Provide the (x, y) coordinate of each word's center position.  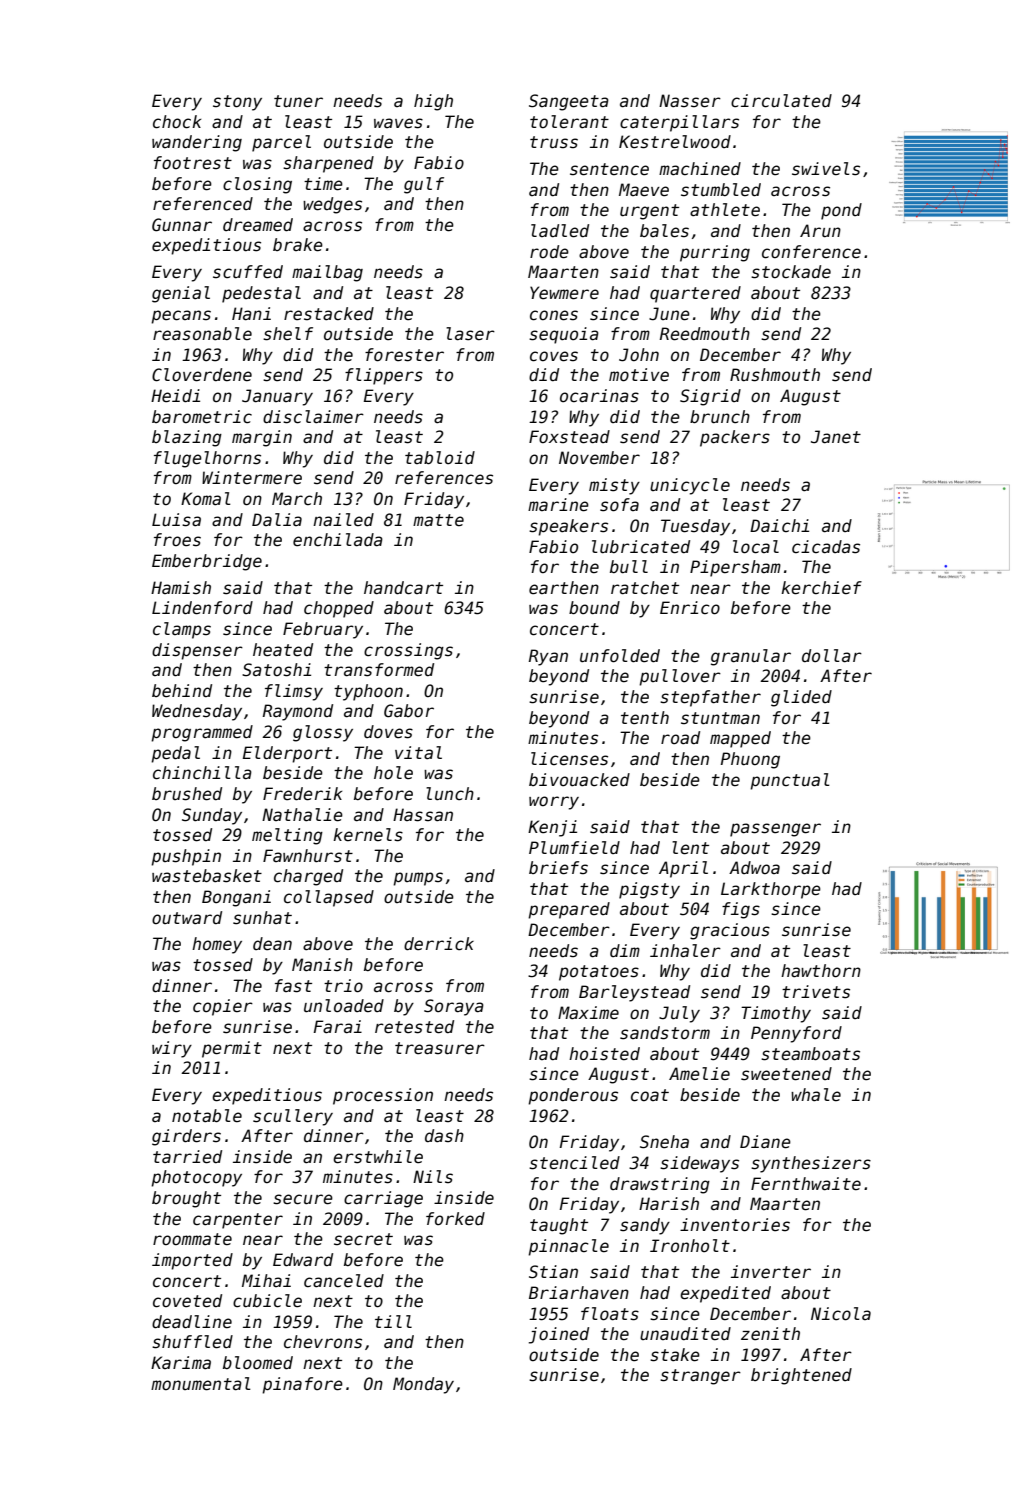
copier (223, 1007)
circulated (781, 101)
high (433, 102)
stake (675, 1355)
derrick (439, 944)
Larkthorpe (771, 890)
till (393, 1321)
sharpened (328, 164)
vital (418, 753)
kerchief (821, 588)
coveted (187, 1301)
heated (283, 650)
